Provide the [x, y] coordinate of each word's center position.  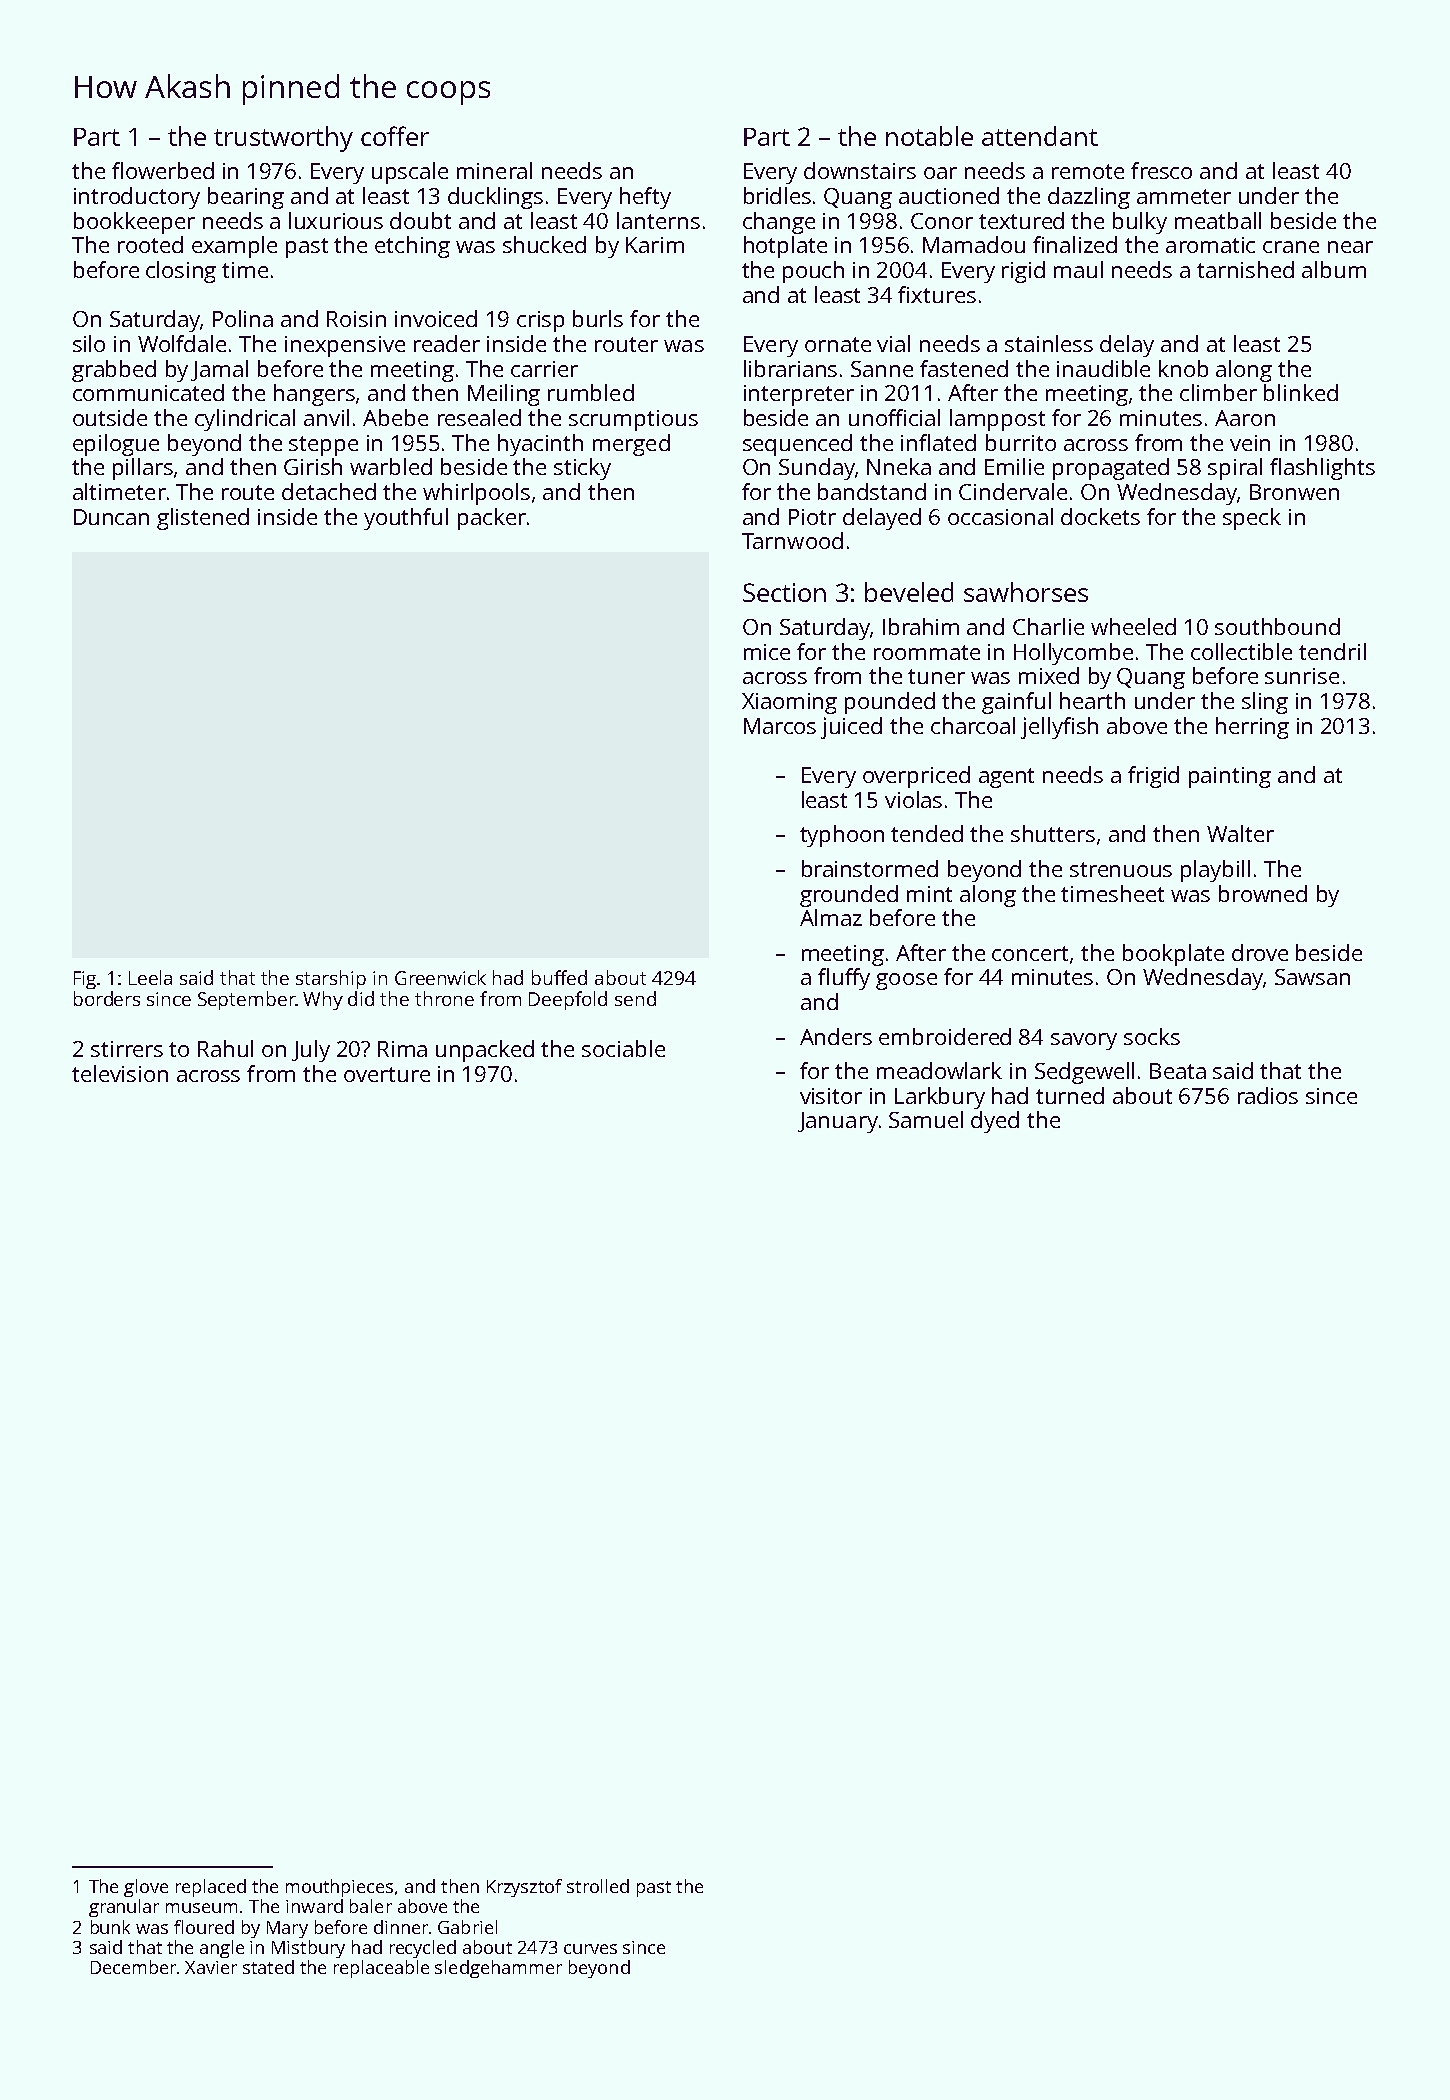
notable [929, 136]
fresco [1161, 170]
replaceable [381, 1969]
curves [590, 1949]
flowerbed [163, 170]
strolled [598, 1886]
